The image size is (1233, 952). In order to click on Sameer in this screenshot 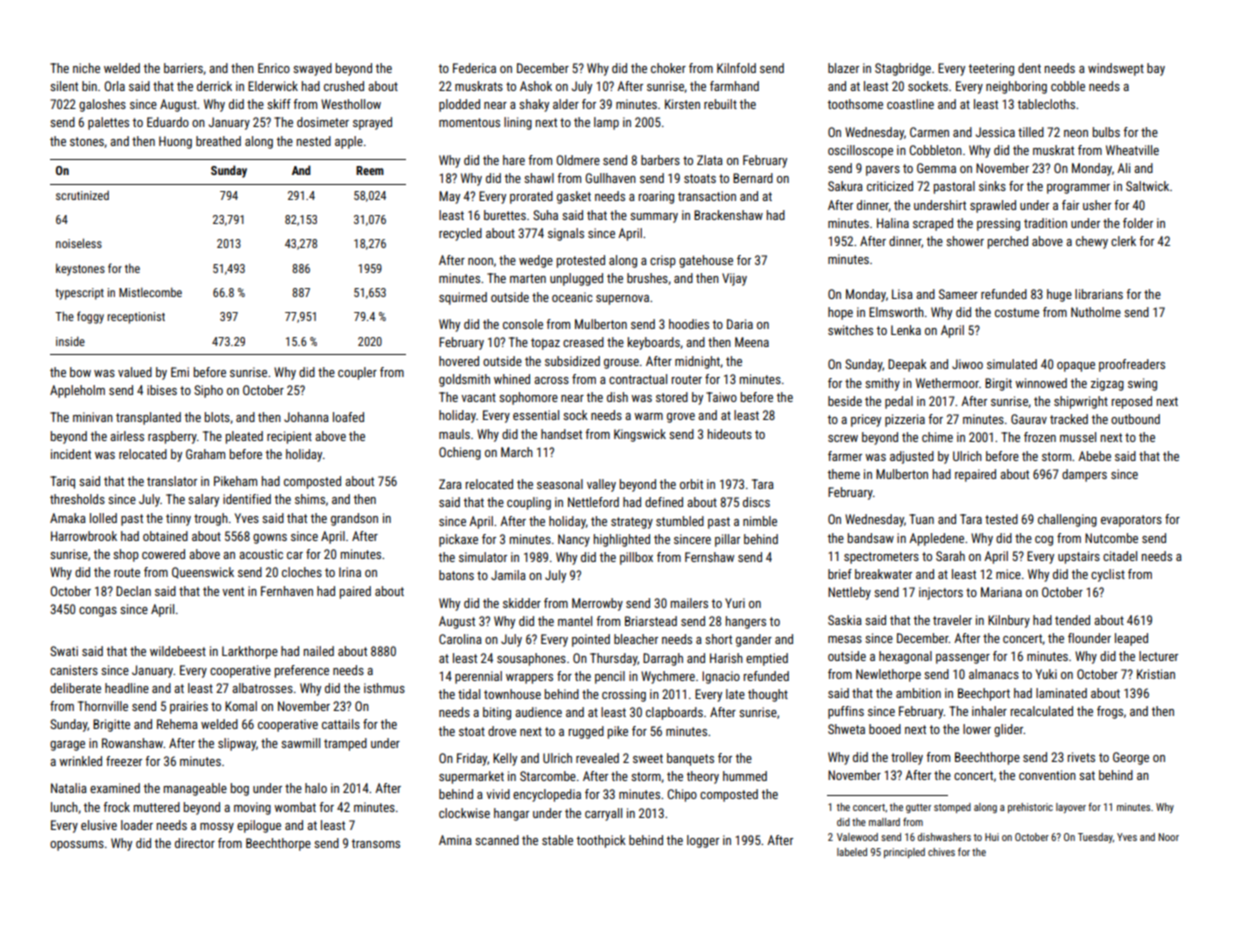, I will do `click(958, 294)`.
